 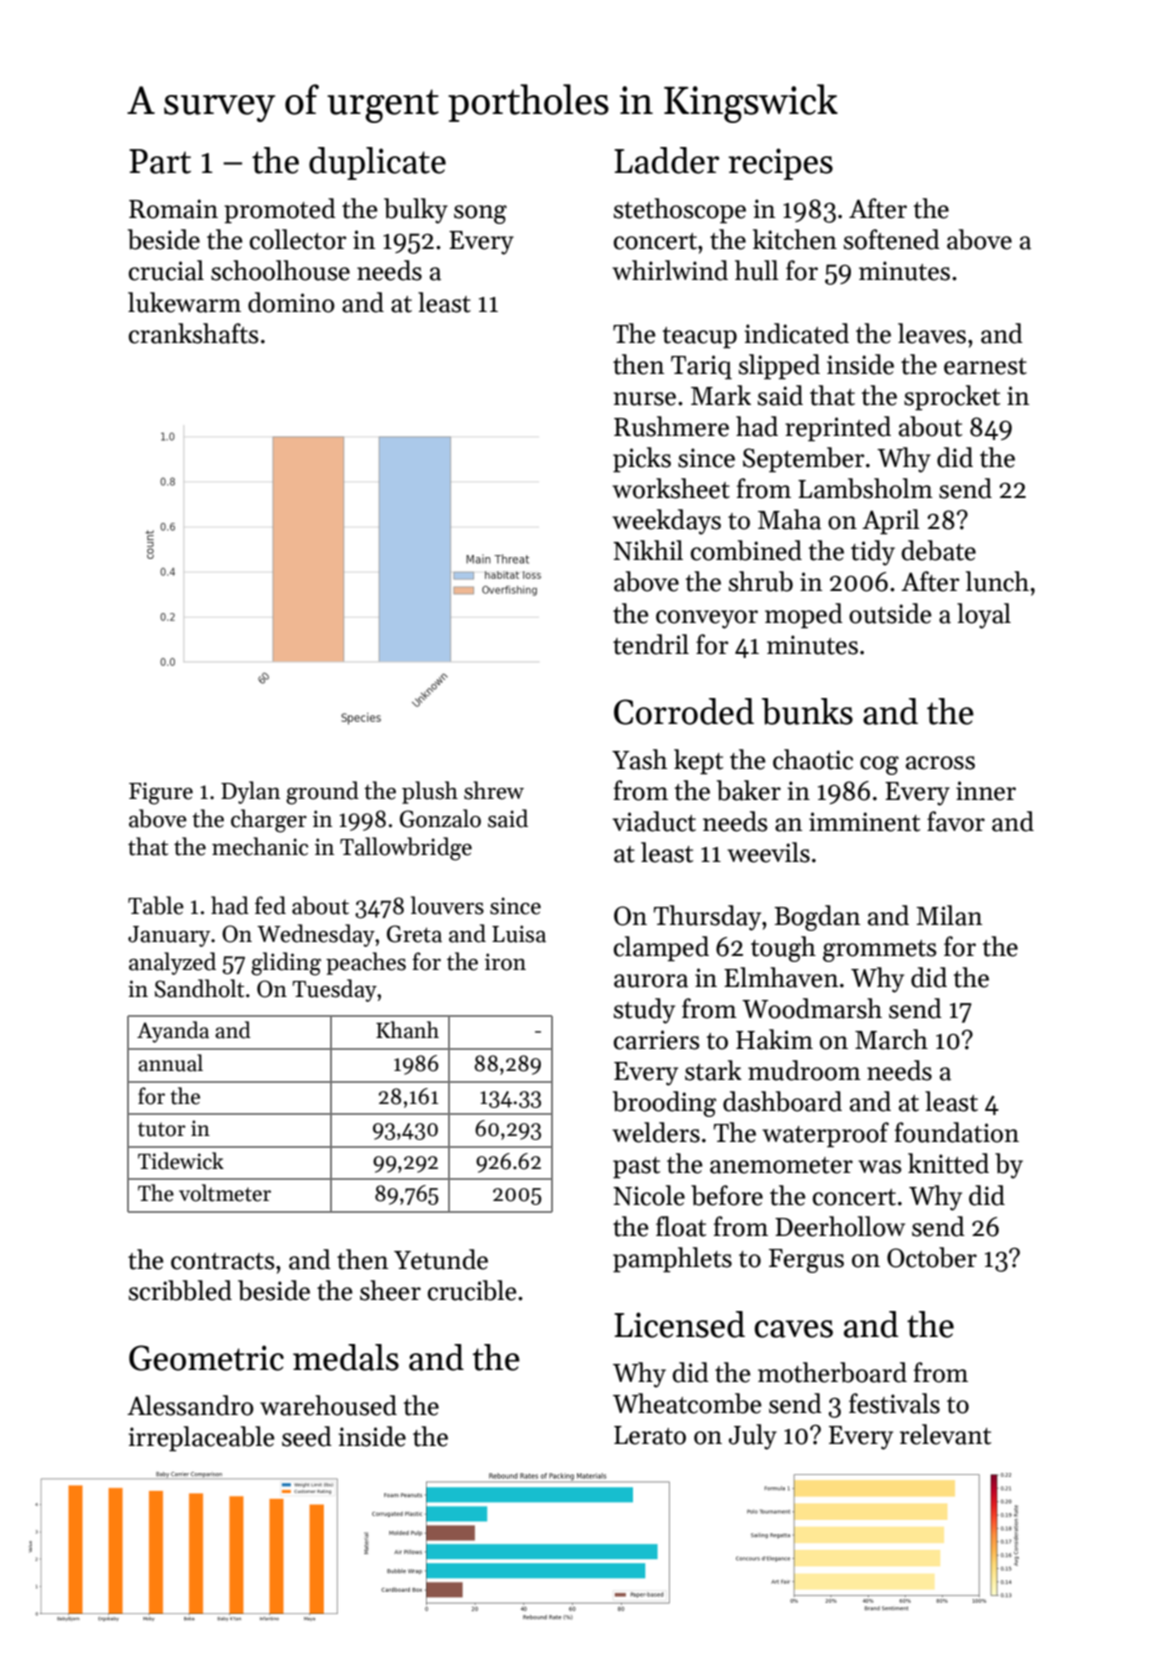 I want to click on Table, so click(x=156, y=905).
